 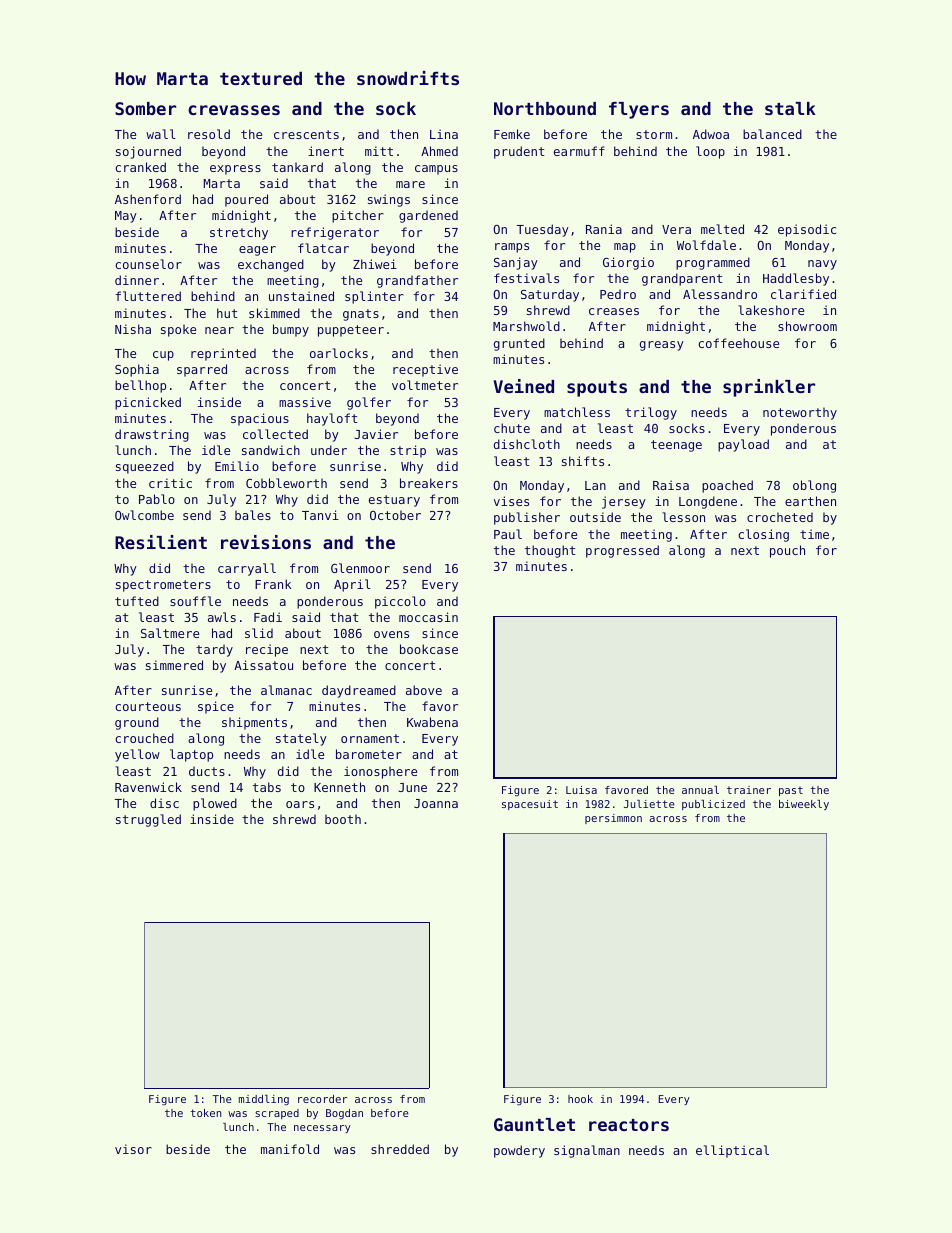 I want to click on middling, so click(x=264, y=1100).
